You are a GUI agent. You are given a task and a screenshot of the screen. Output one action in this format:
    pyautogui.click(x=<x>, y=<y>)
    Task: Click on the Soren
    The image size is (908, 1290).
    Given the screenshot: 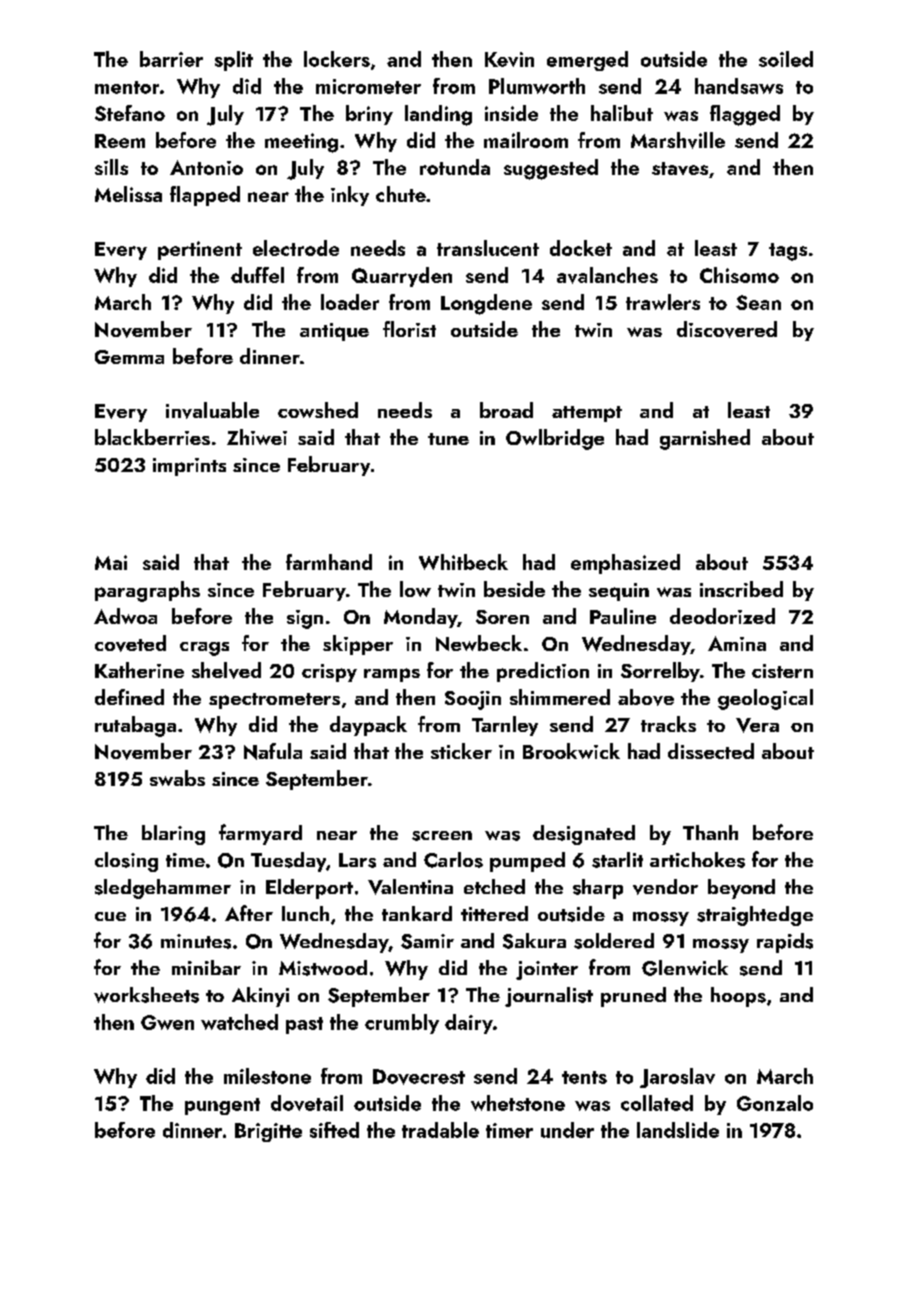 What is the action you would take?
    pyautogui.click(x=502, y=617)
